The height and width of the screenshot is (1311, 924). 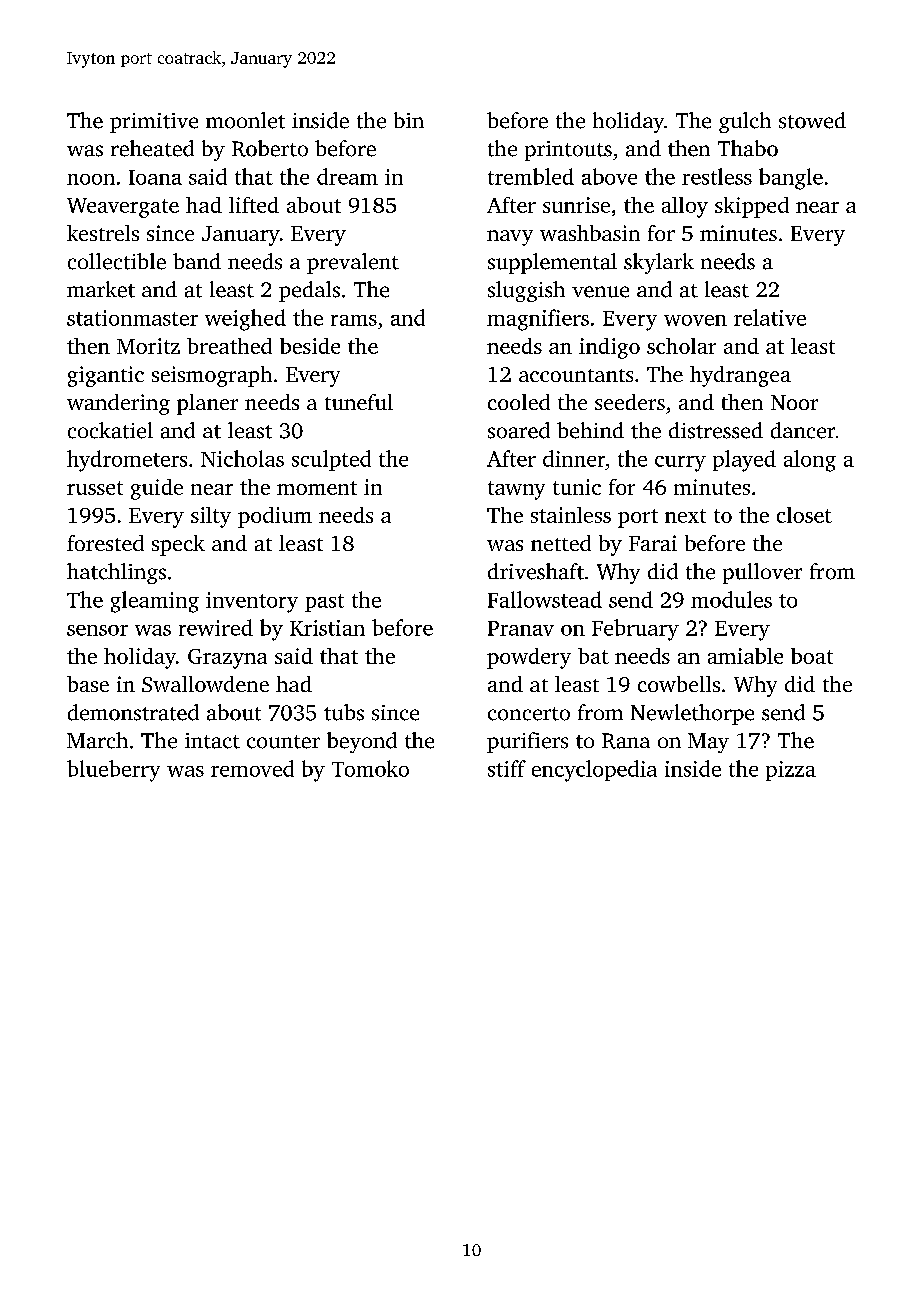 What do you see at coordinates (106, 376) in the screenshot?
I see `gigantic` at bounding box center [106, 376].
